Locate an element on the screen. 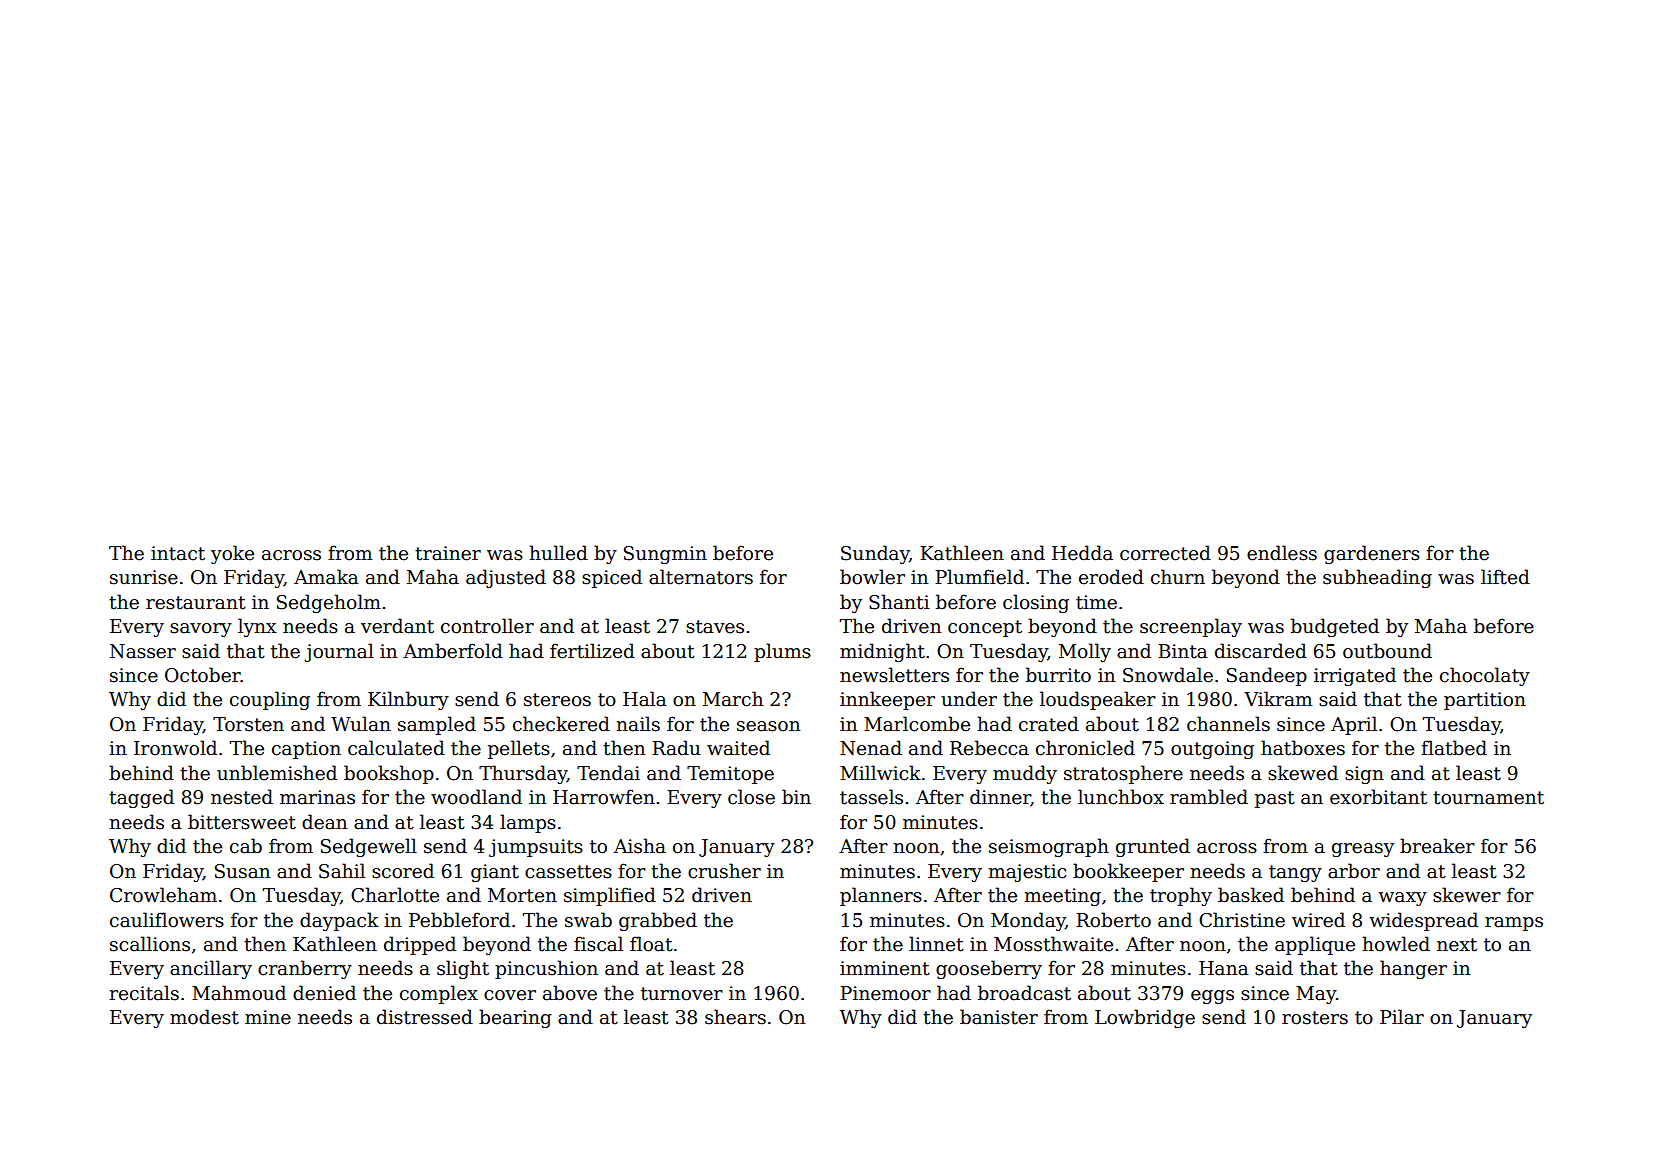  Lowbridge is located at coordinates (1145, 1018).
